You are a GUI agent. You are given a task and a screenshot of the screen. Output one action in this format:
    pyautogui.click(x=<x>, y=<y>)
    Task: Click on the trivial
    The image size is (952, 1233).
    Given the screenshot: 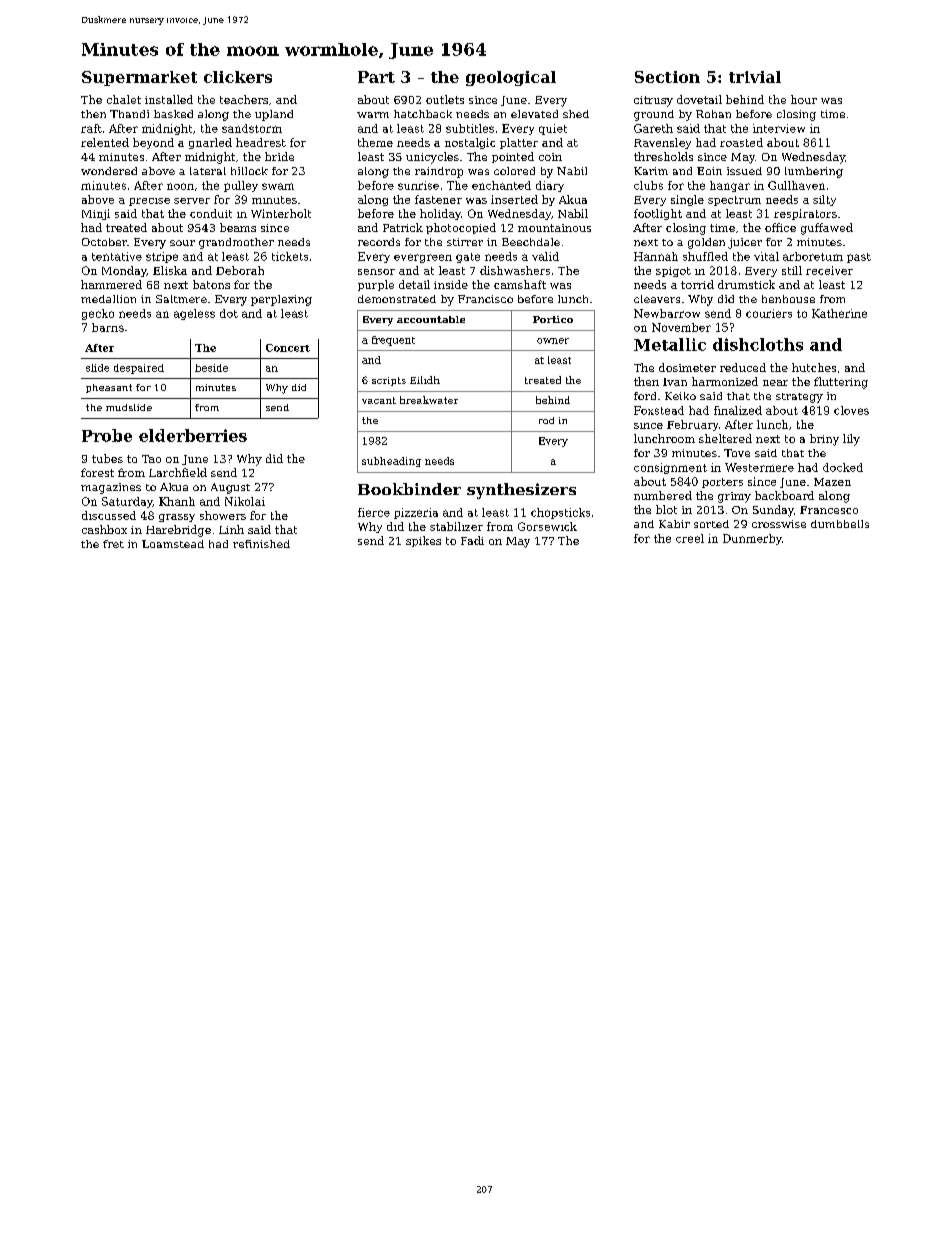 What is the action you would take?
    pyautogui.click(x=755, y=77)
